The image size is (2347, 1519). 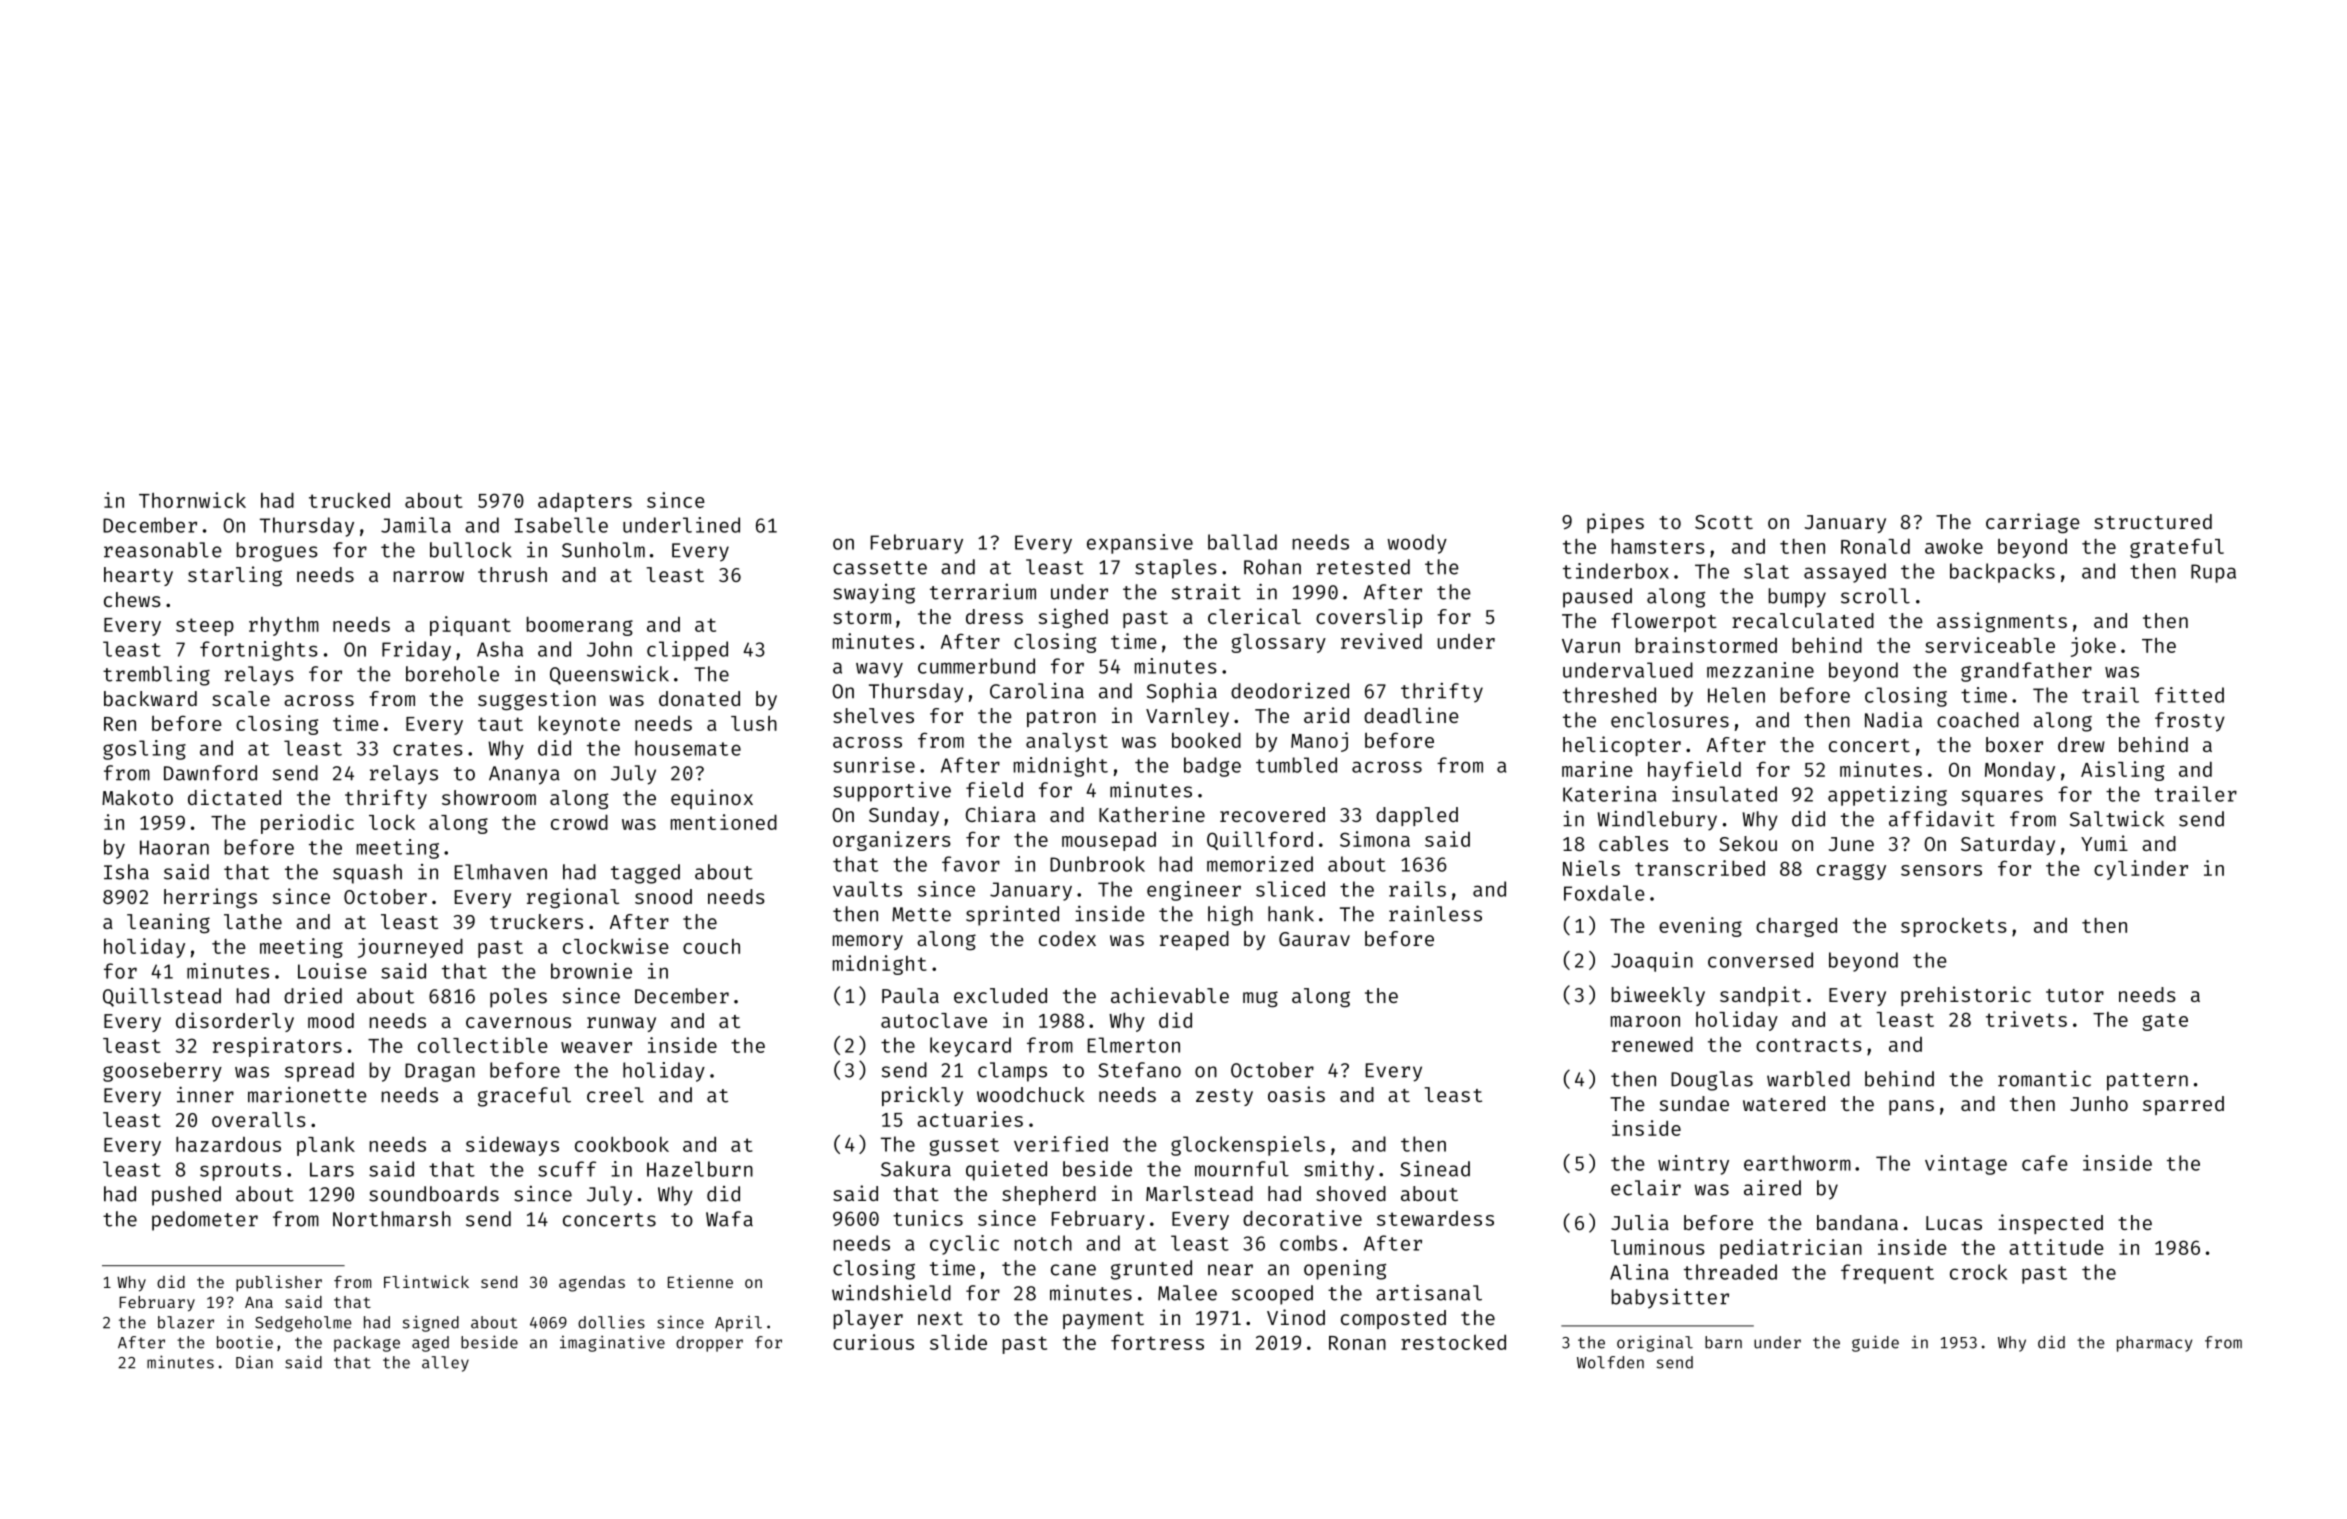 What do you see at coordinates (1001, 814) in the screenshot?
I see `Chiara` at bounding box center [1001, 814].
